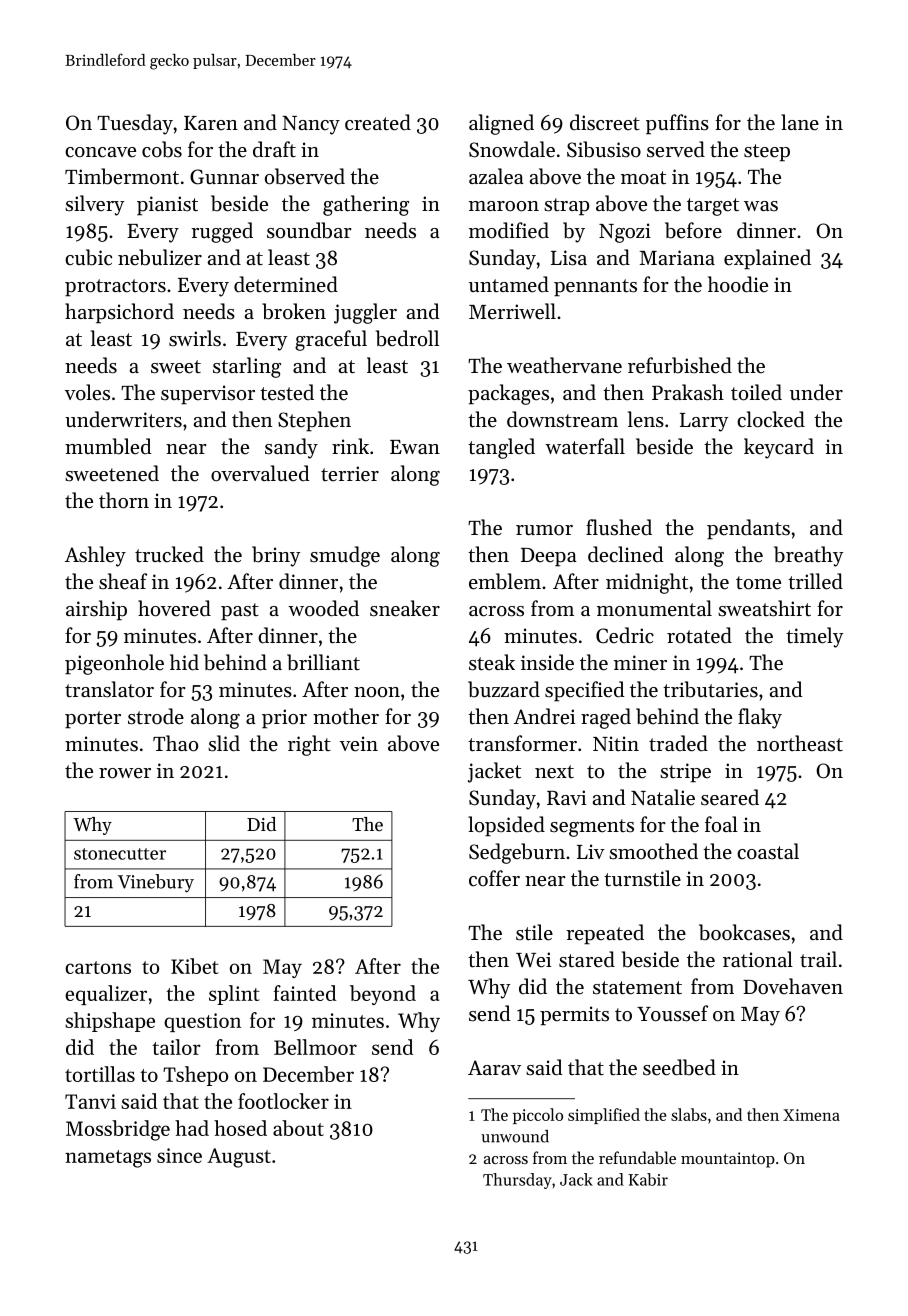 The height and width of the screenshot is (1316, 908). What do you see at coordinates (135, 124) in the screenshot?
I see `Tuesday` at bounding box center [135, 124].
